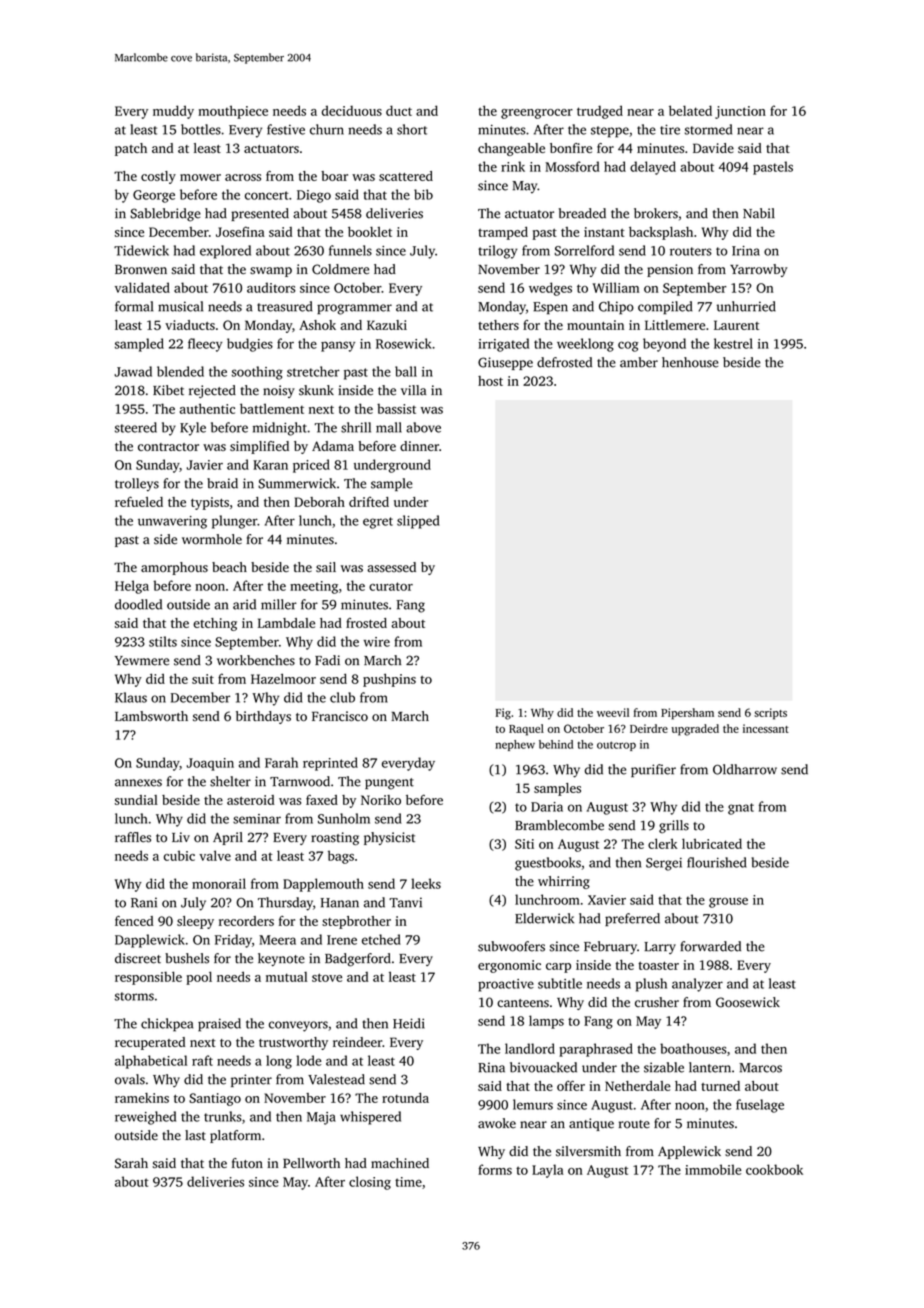  What do you see at coordinates (638, 1086) in the page?
I see `Netherdale` at bounding box center [638, 1086].
